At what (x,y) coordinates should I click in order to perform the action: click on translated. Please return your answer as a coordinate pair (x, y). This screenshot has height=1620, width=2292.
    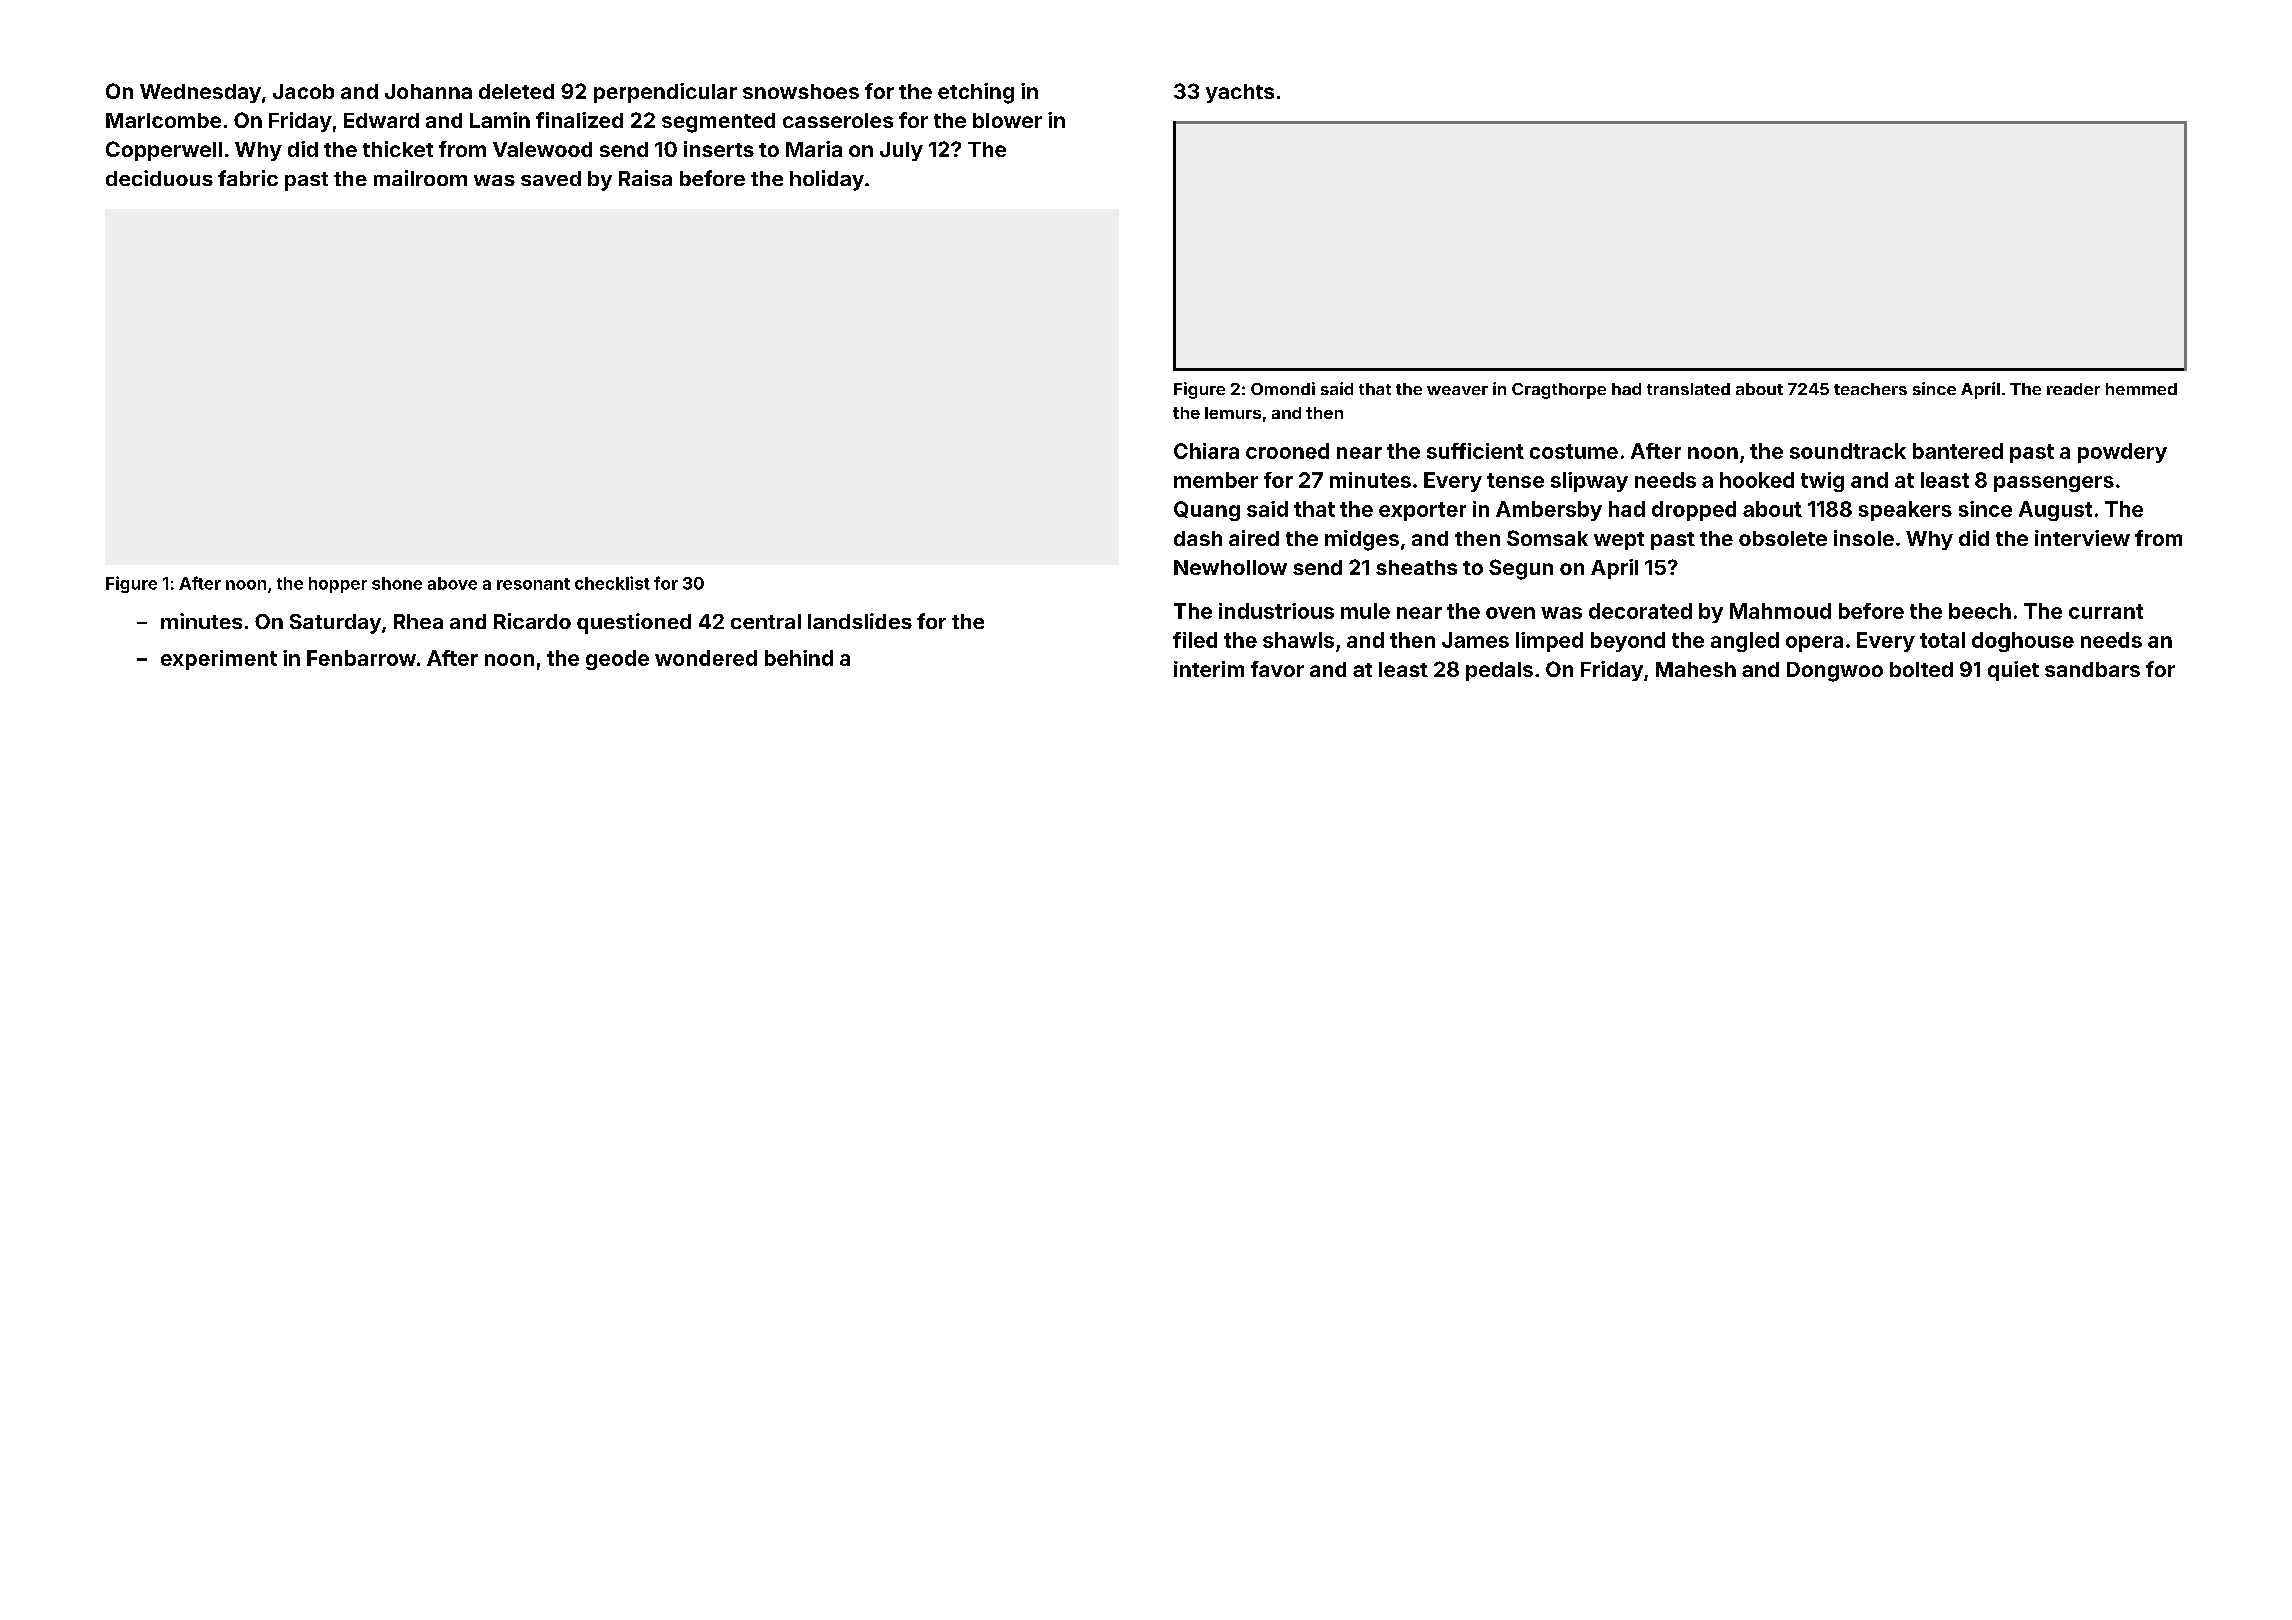
    Looking at the image, I should click on (1688, 389).
